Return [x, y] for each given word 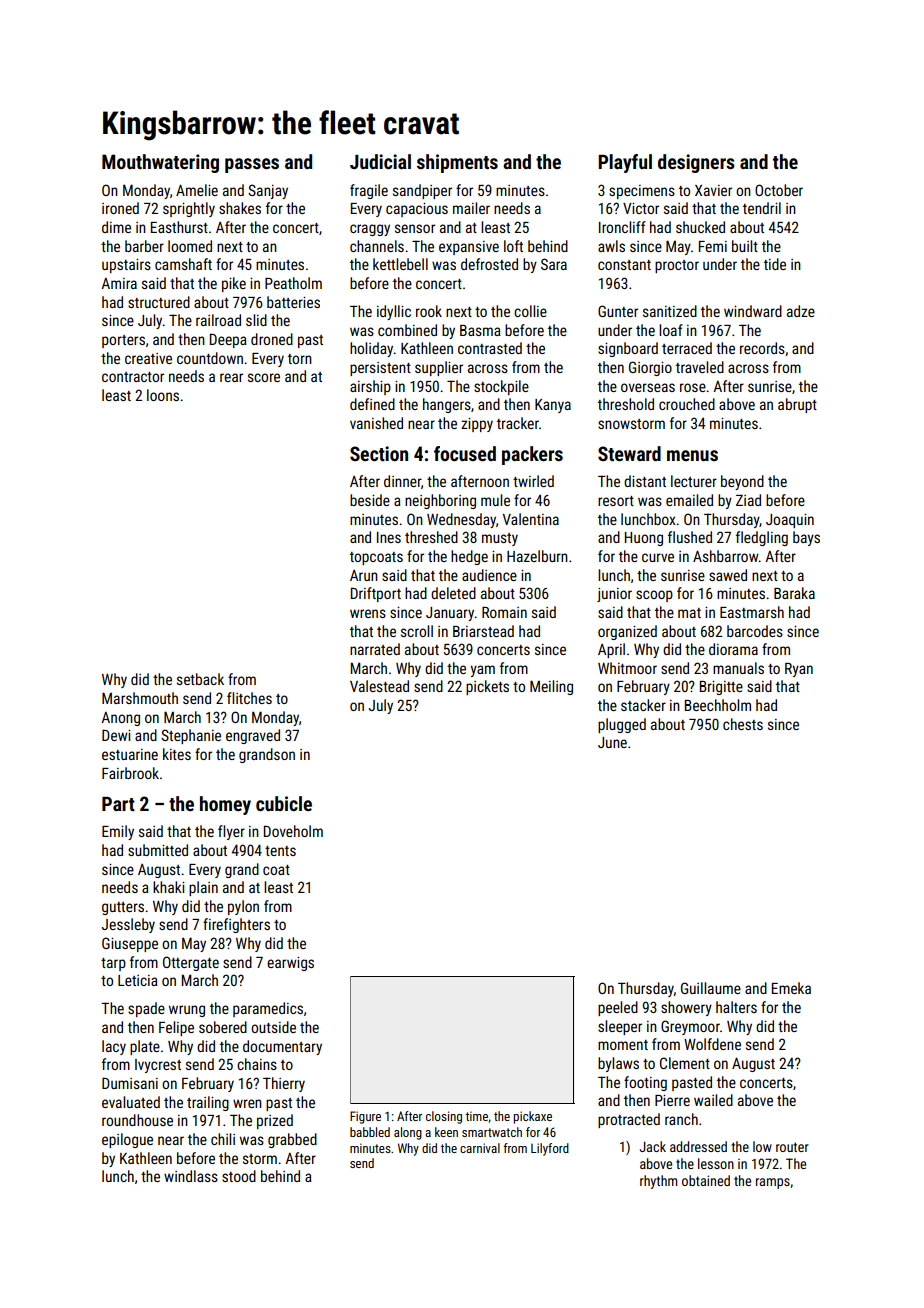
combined [407, 330]
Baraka [794, 593]
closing [444, 1117]
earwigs [290, 964]
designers [696, 163]
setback [200, 679]
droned [272, 339]
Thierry [284, 1084]
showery [686, 1008]
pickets [487, 687]
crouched [687, 404]
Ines [389, 537]
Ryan [799, 670]
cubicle [284, 803]
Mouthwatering [160, 163]
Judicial [380, 161]
